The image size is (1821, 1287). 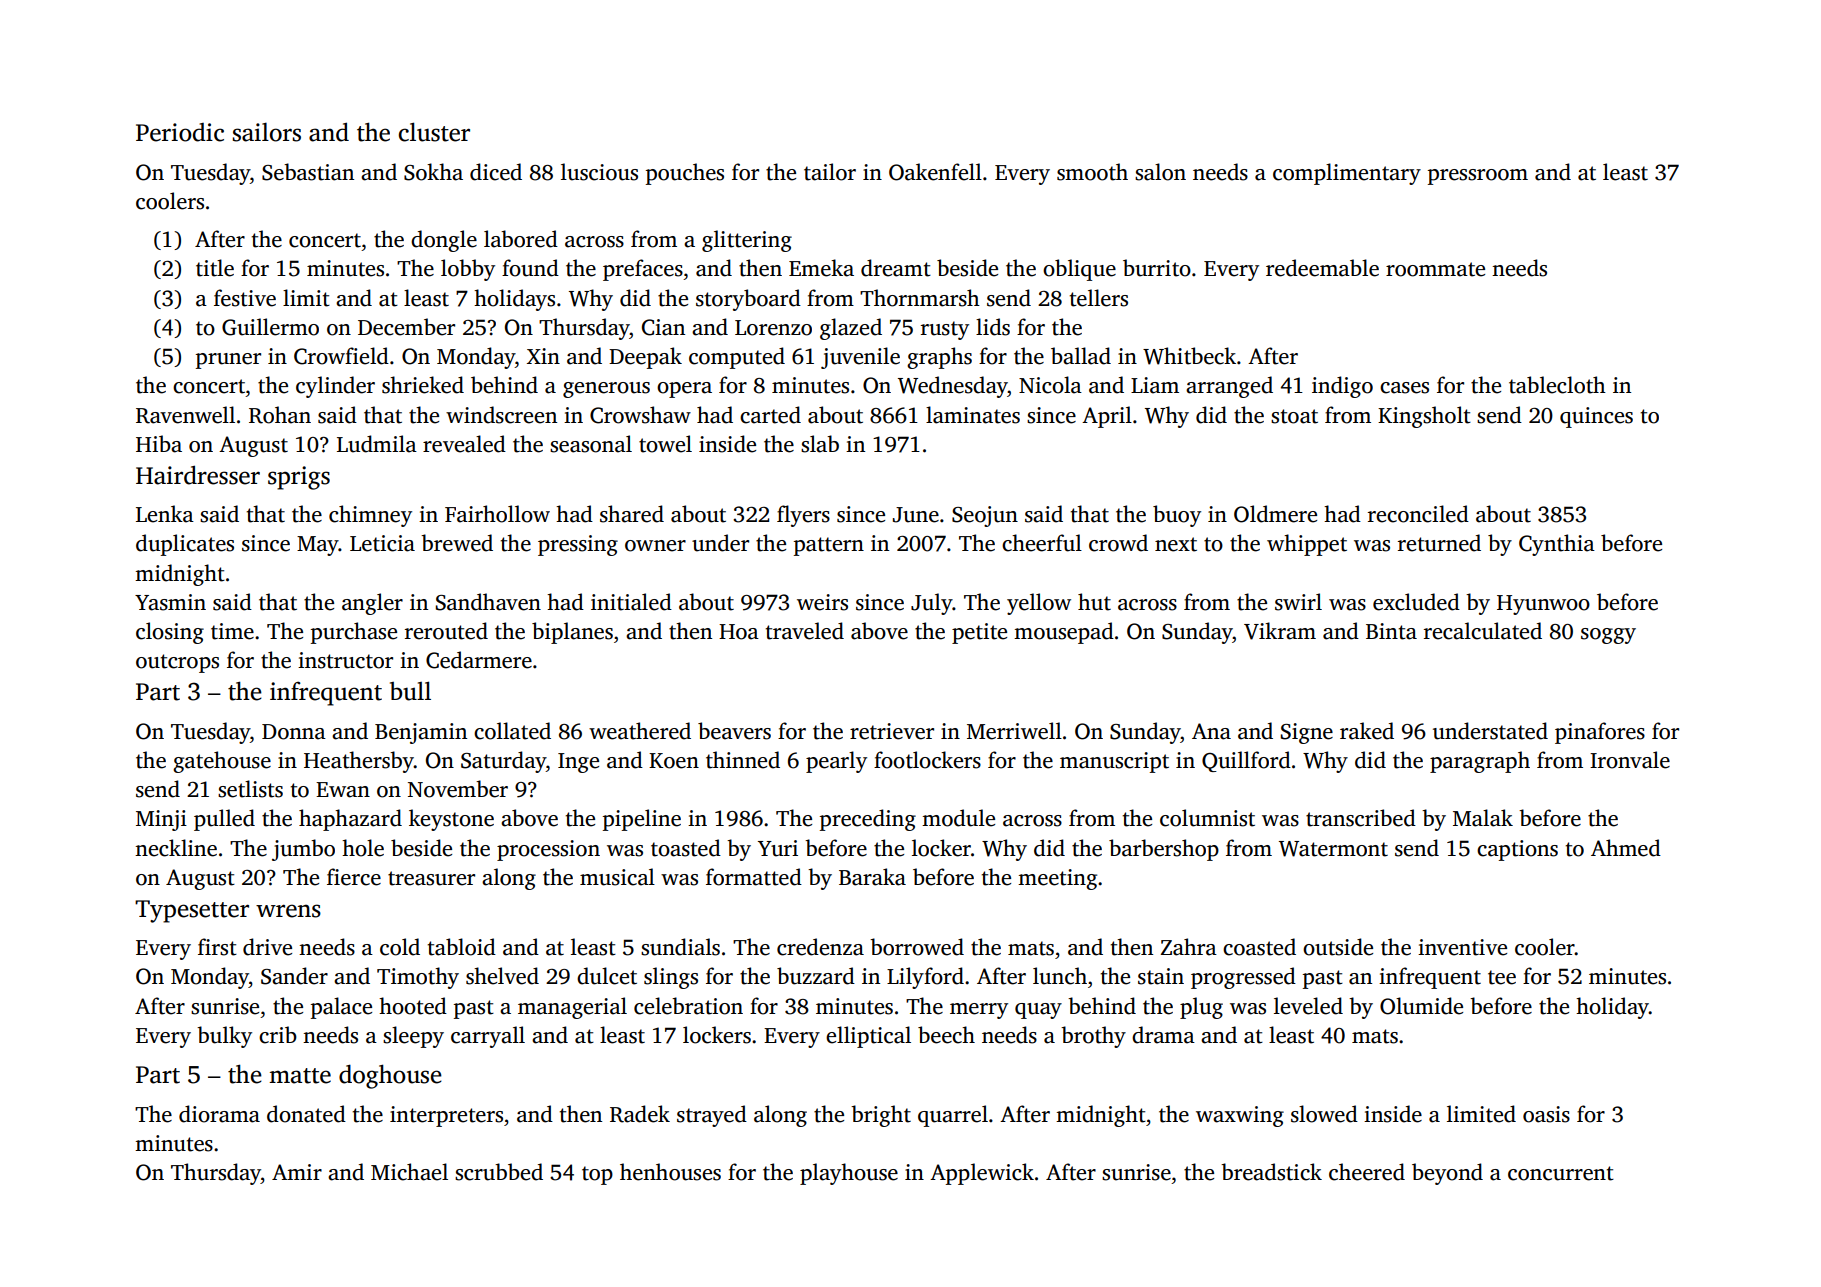 I want to click on Baraka, so click(x=872, y=877).
